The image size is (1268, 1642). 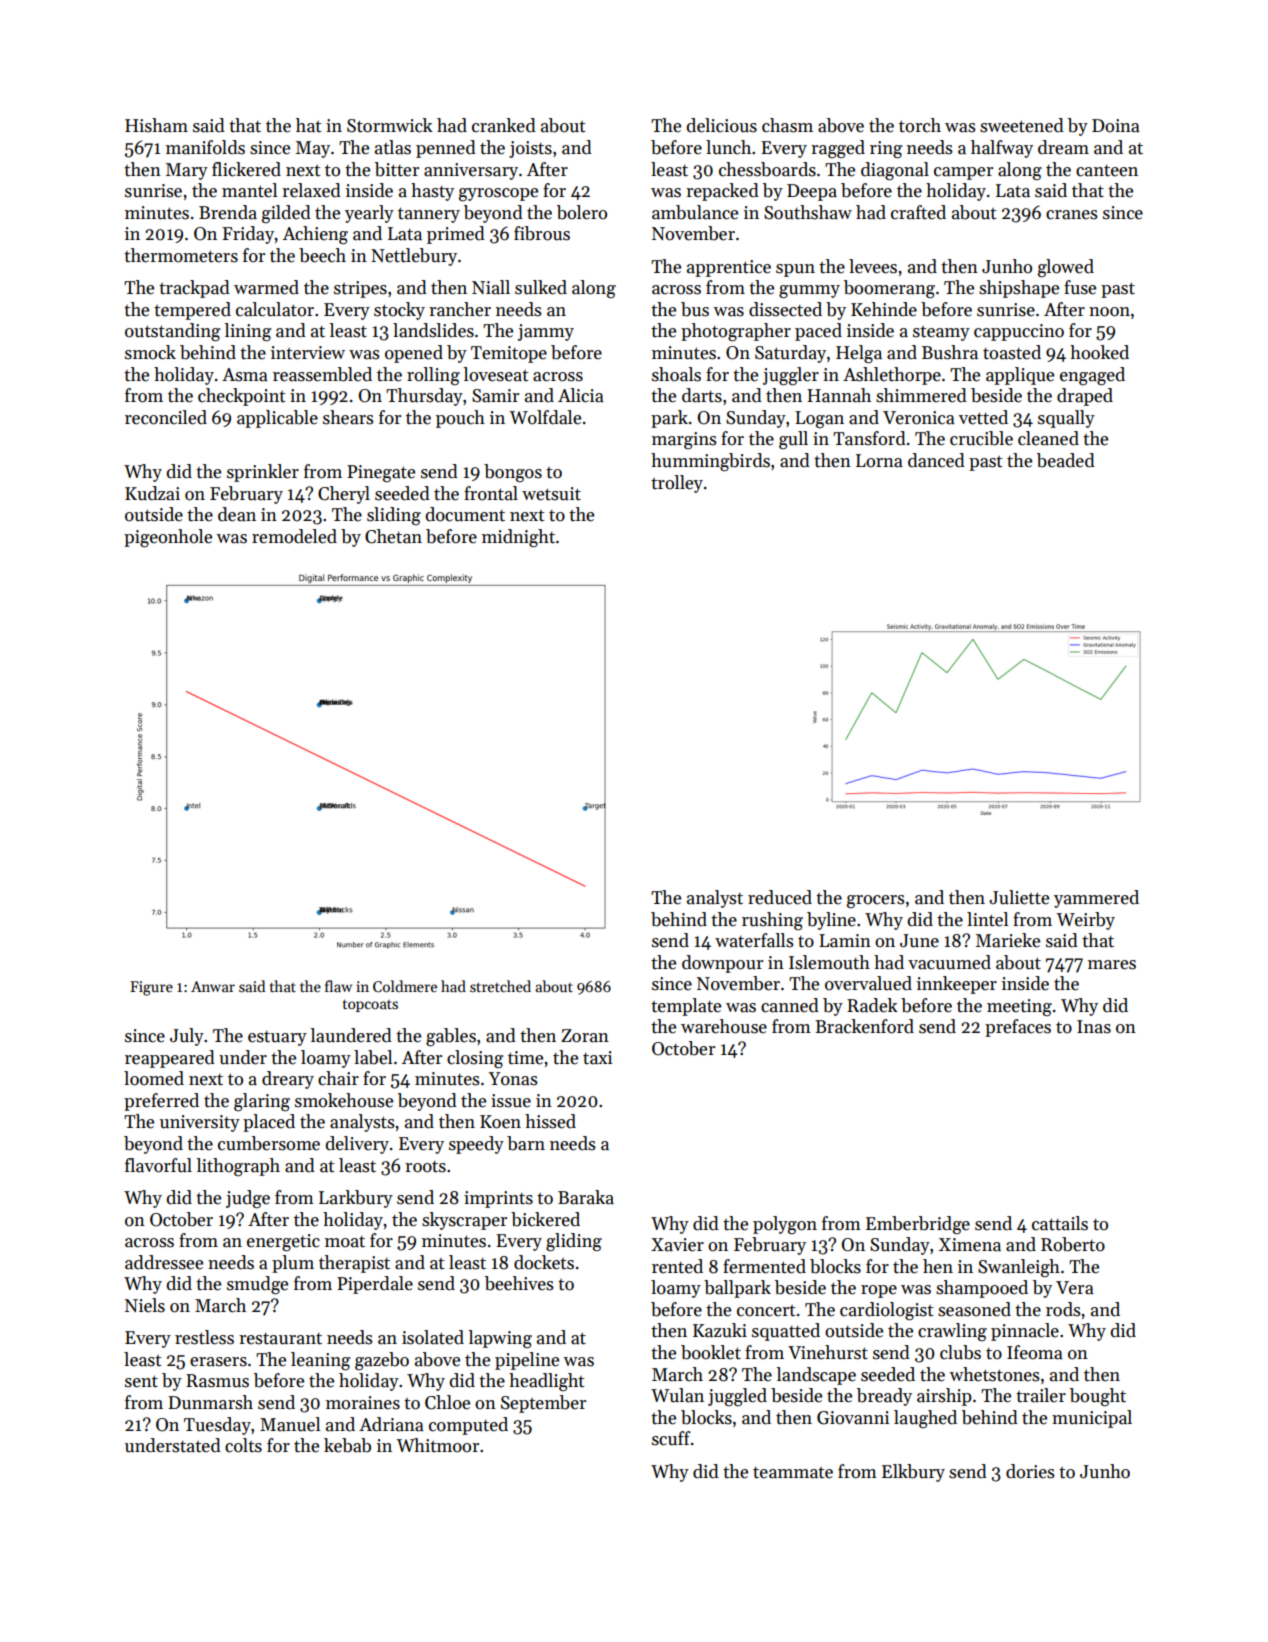 I want to click on reduced, so click(x=780, y=897).
